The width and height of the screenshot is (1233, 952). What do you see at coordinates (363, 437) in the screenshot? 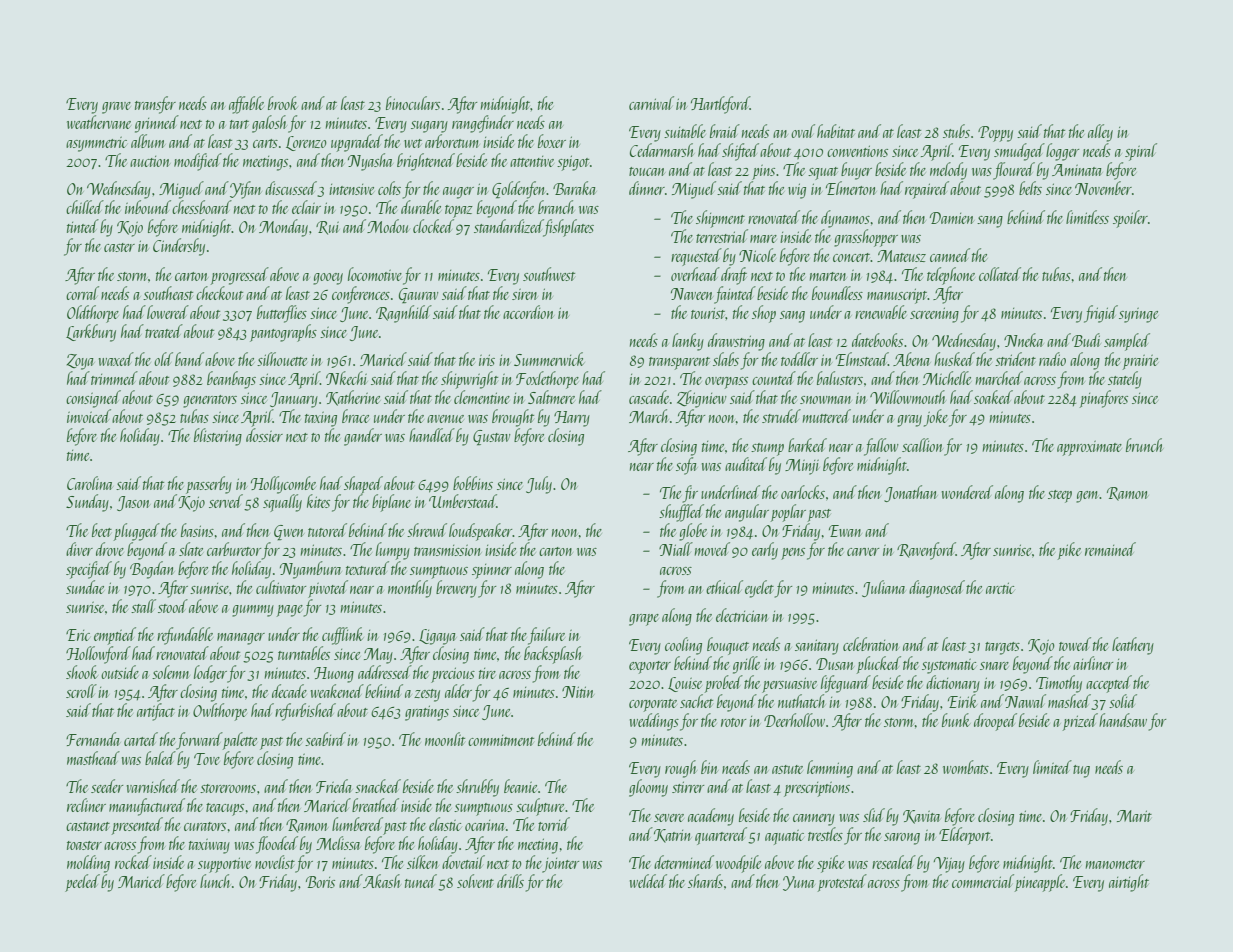
I see `gander` at bounding box center [363, 437].
